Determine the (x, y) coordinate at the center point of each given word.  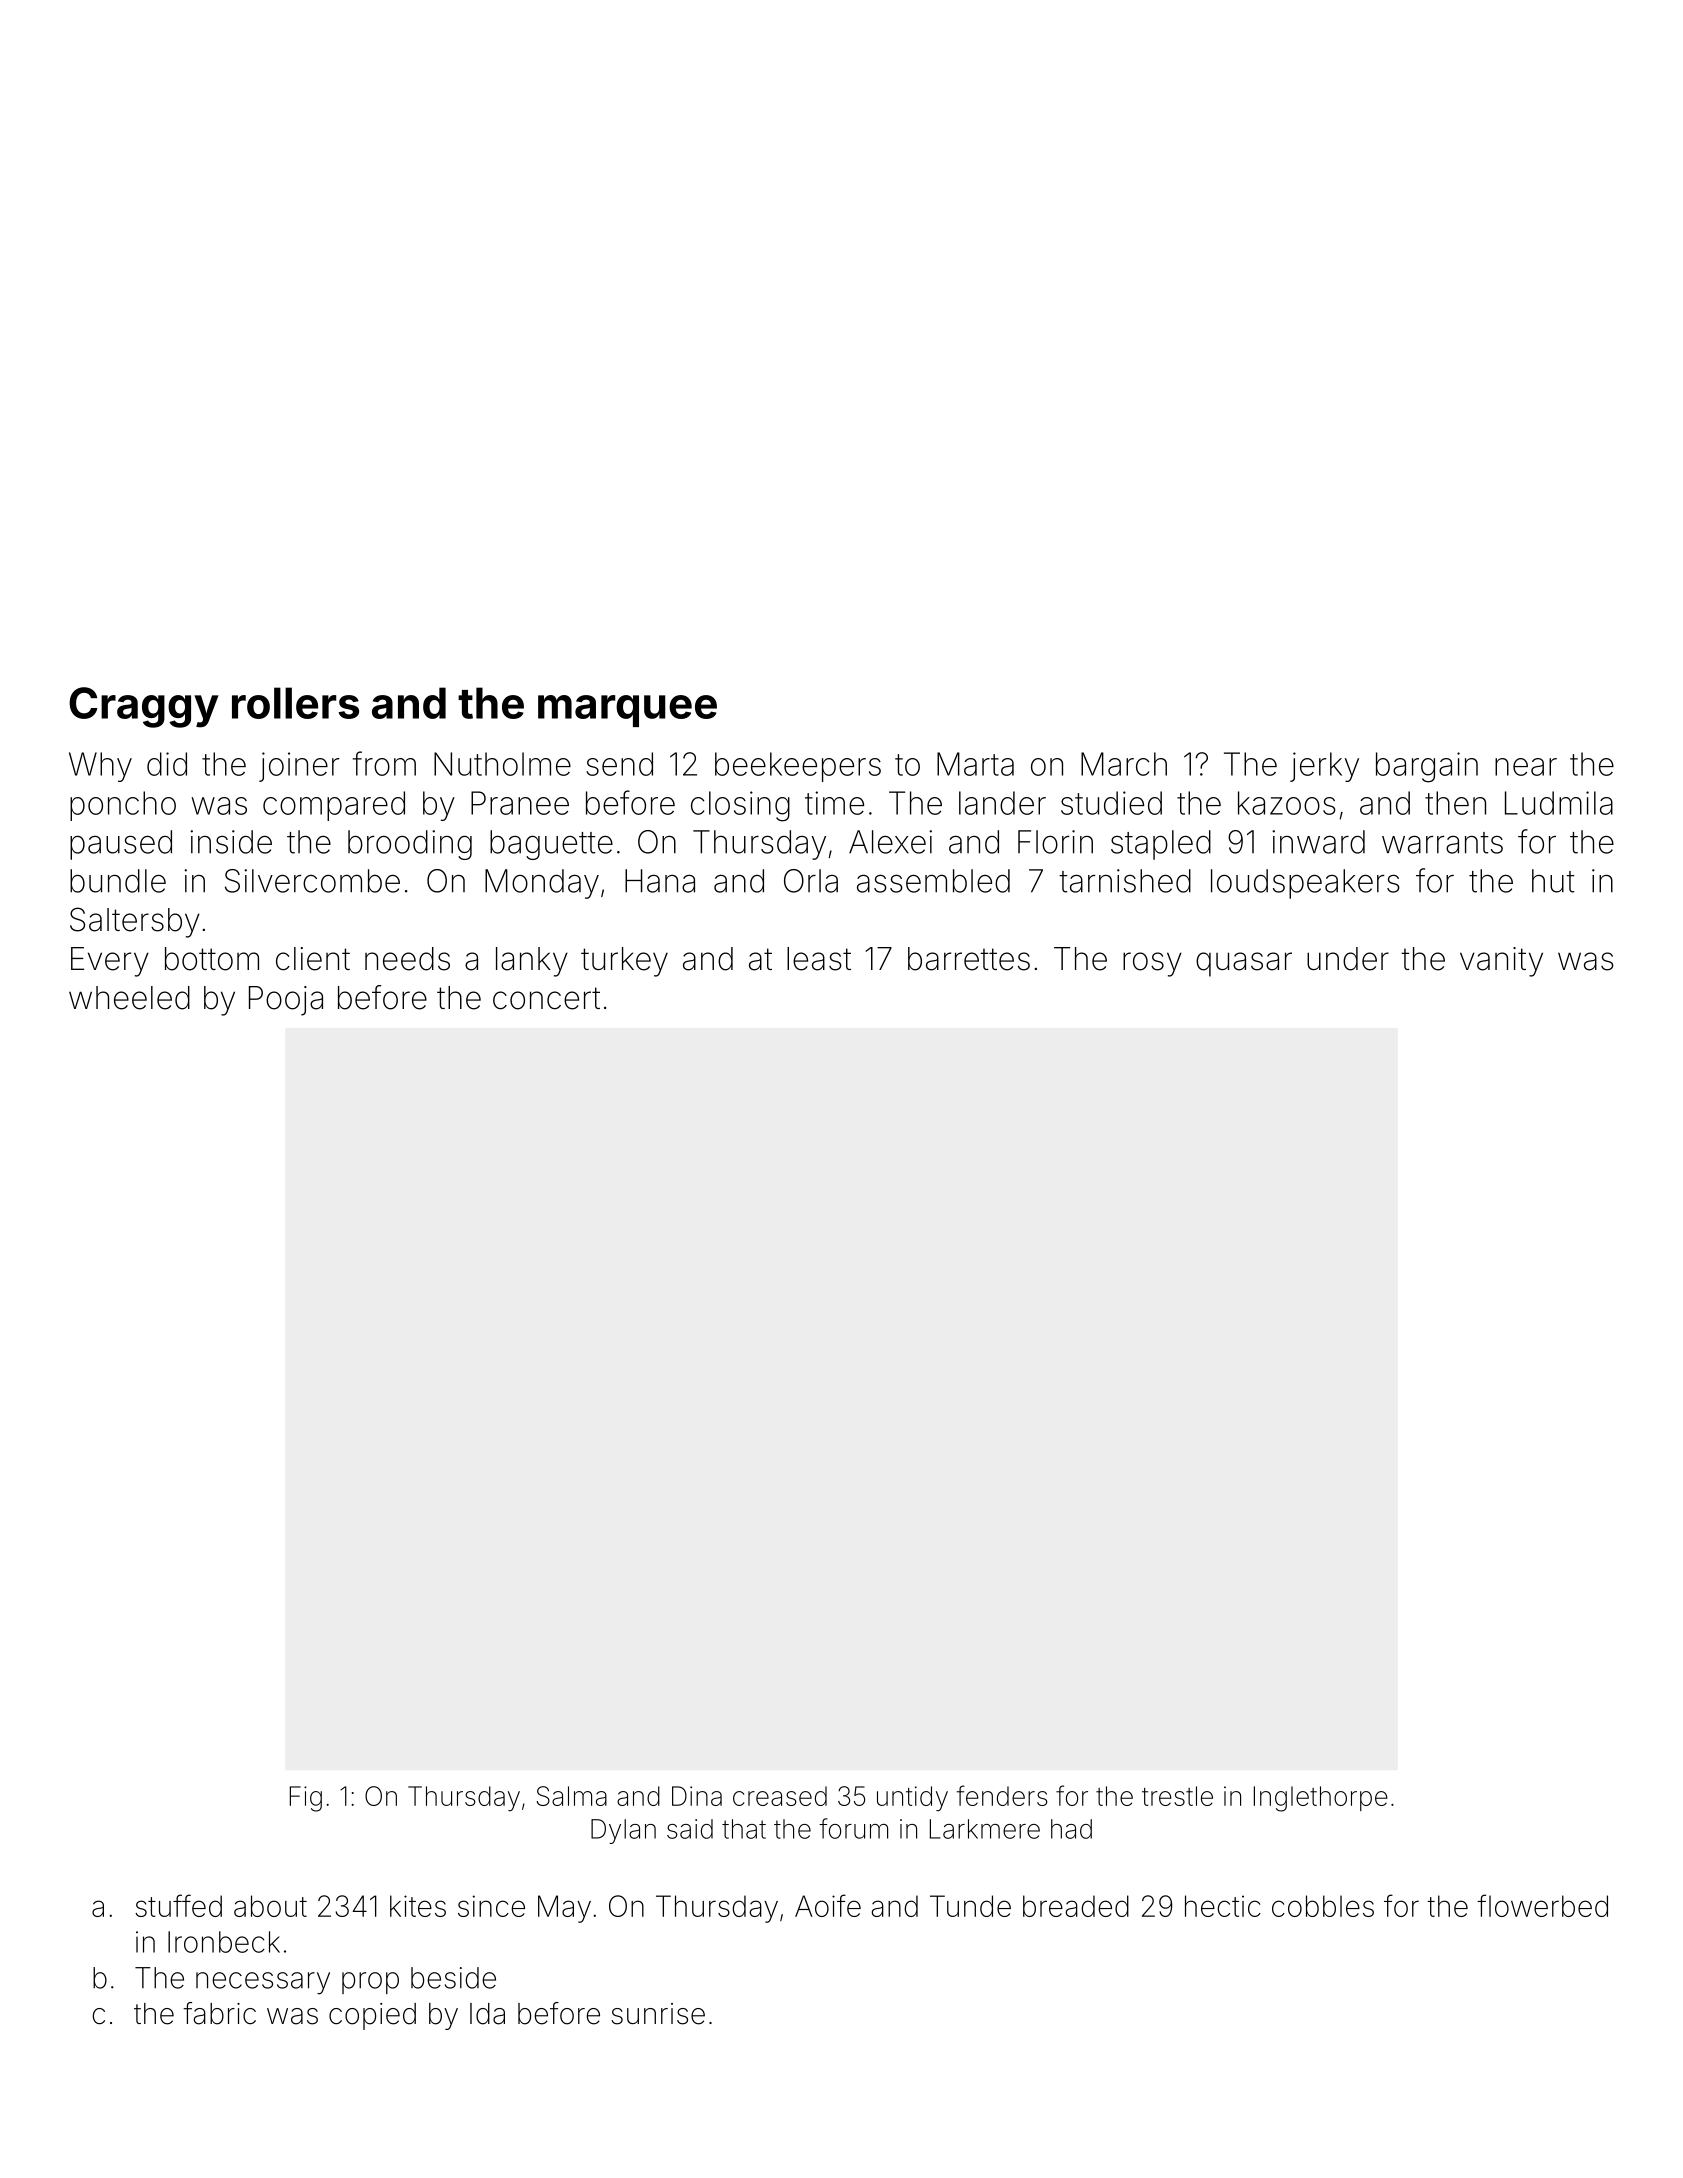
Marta (975, 764)
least (819, 959)
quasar (1244, 964)
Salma (571, 1796)
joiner (299, 767)
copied (372, 2016)
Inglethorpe (1321, 1799)
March (1124, 764)
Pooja (286, 1001)
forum (853, 1828)
